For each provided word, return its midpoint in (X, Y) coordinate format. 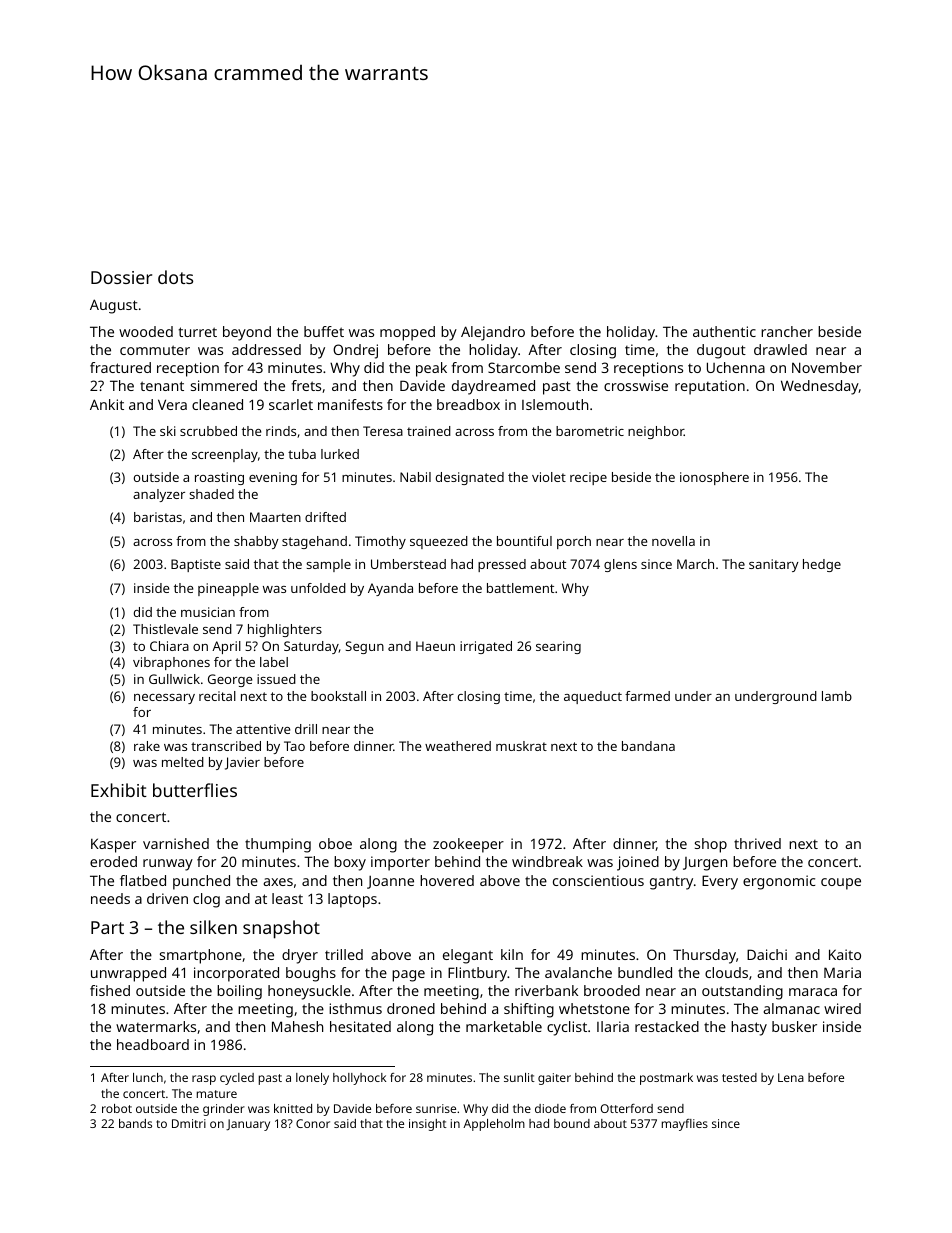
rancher (787, 331)
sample (328, 565)
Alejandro (493, 333)
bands (135, 1123)
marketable (504, 1026)
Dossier (121, 277)
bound (572, 1123)
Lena (791, 1077)
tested (739, 1077)
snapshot (281, 929)
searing (558, 647)
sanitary (774, 565)
